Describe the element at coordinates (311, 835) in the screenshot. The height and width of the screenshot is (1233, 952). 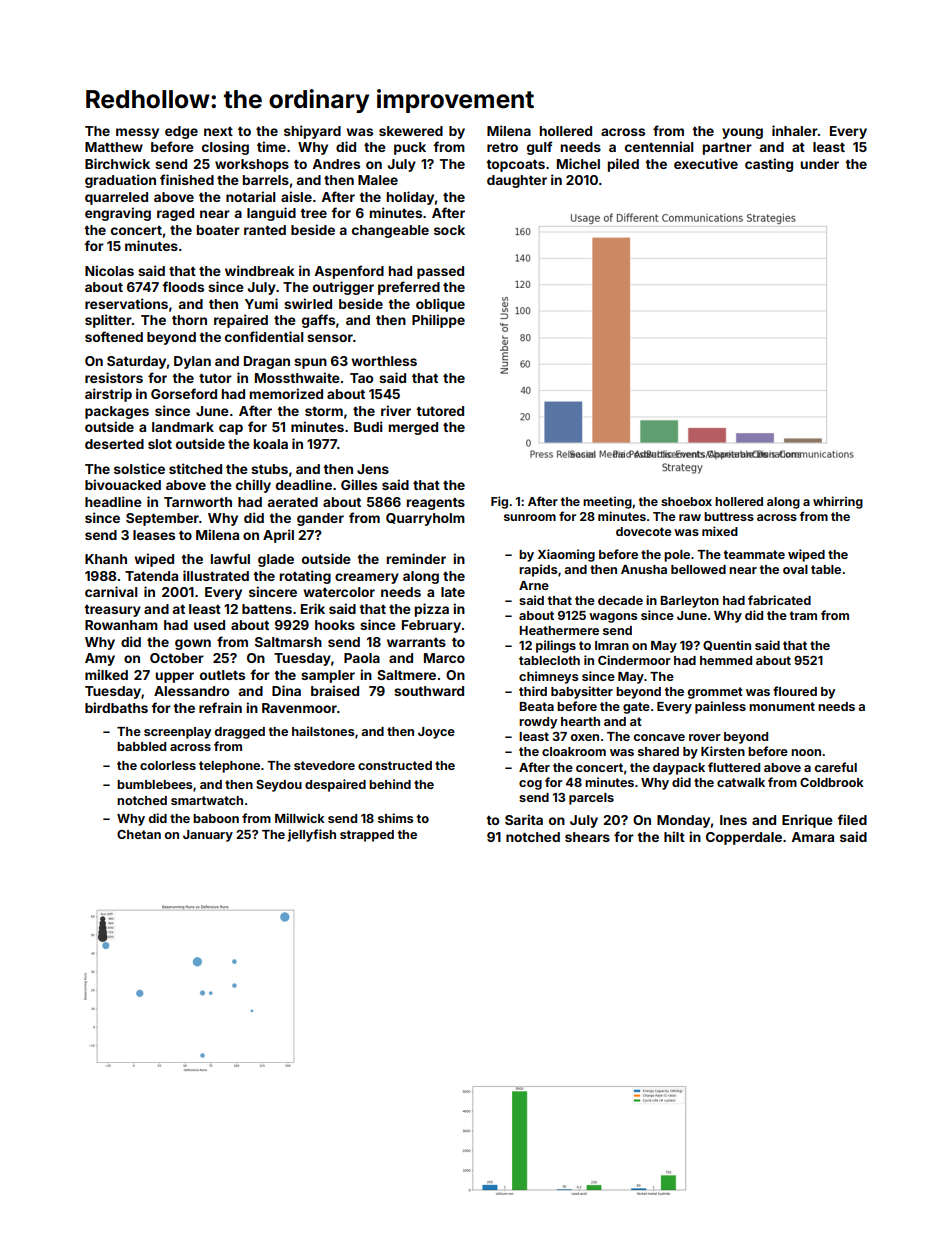
I see `jellyfish` at that location.
